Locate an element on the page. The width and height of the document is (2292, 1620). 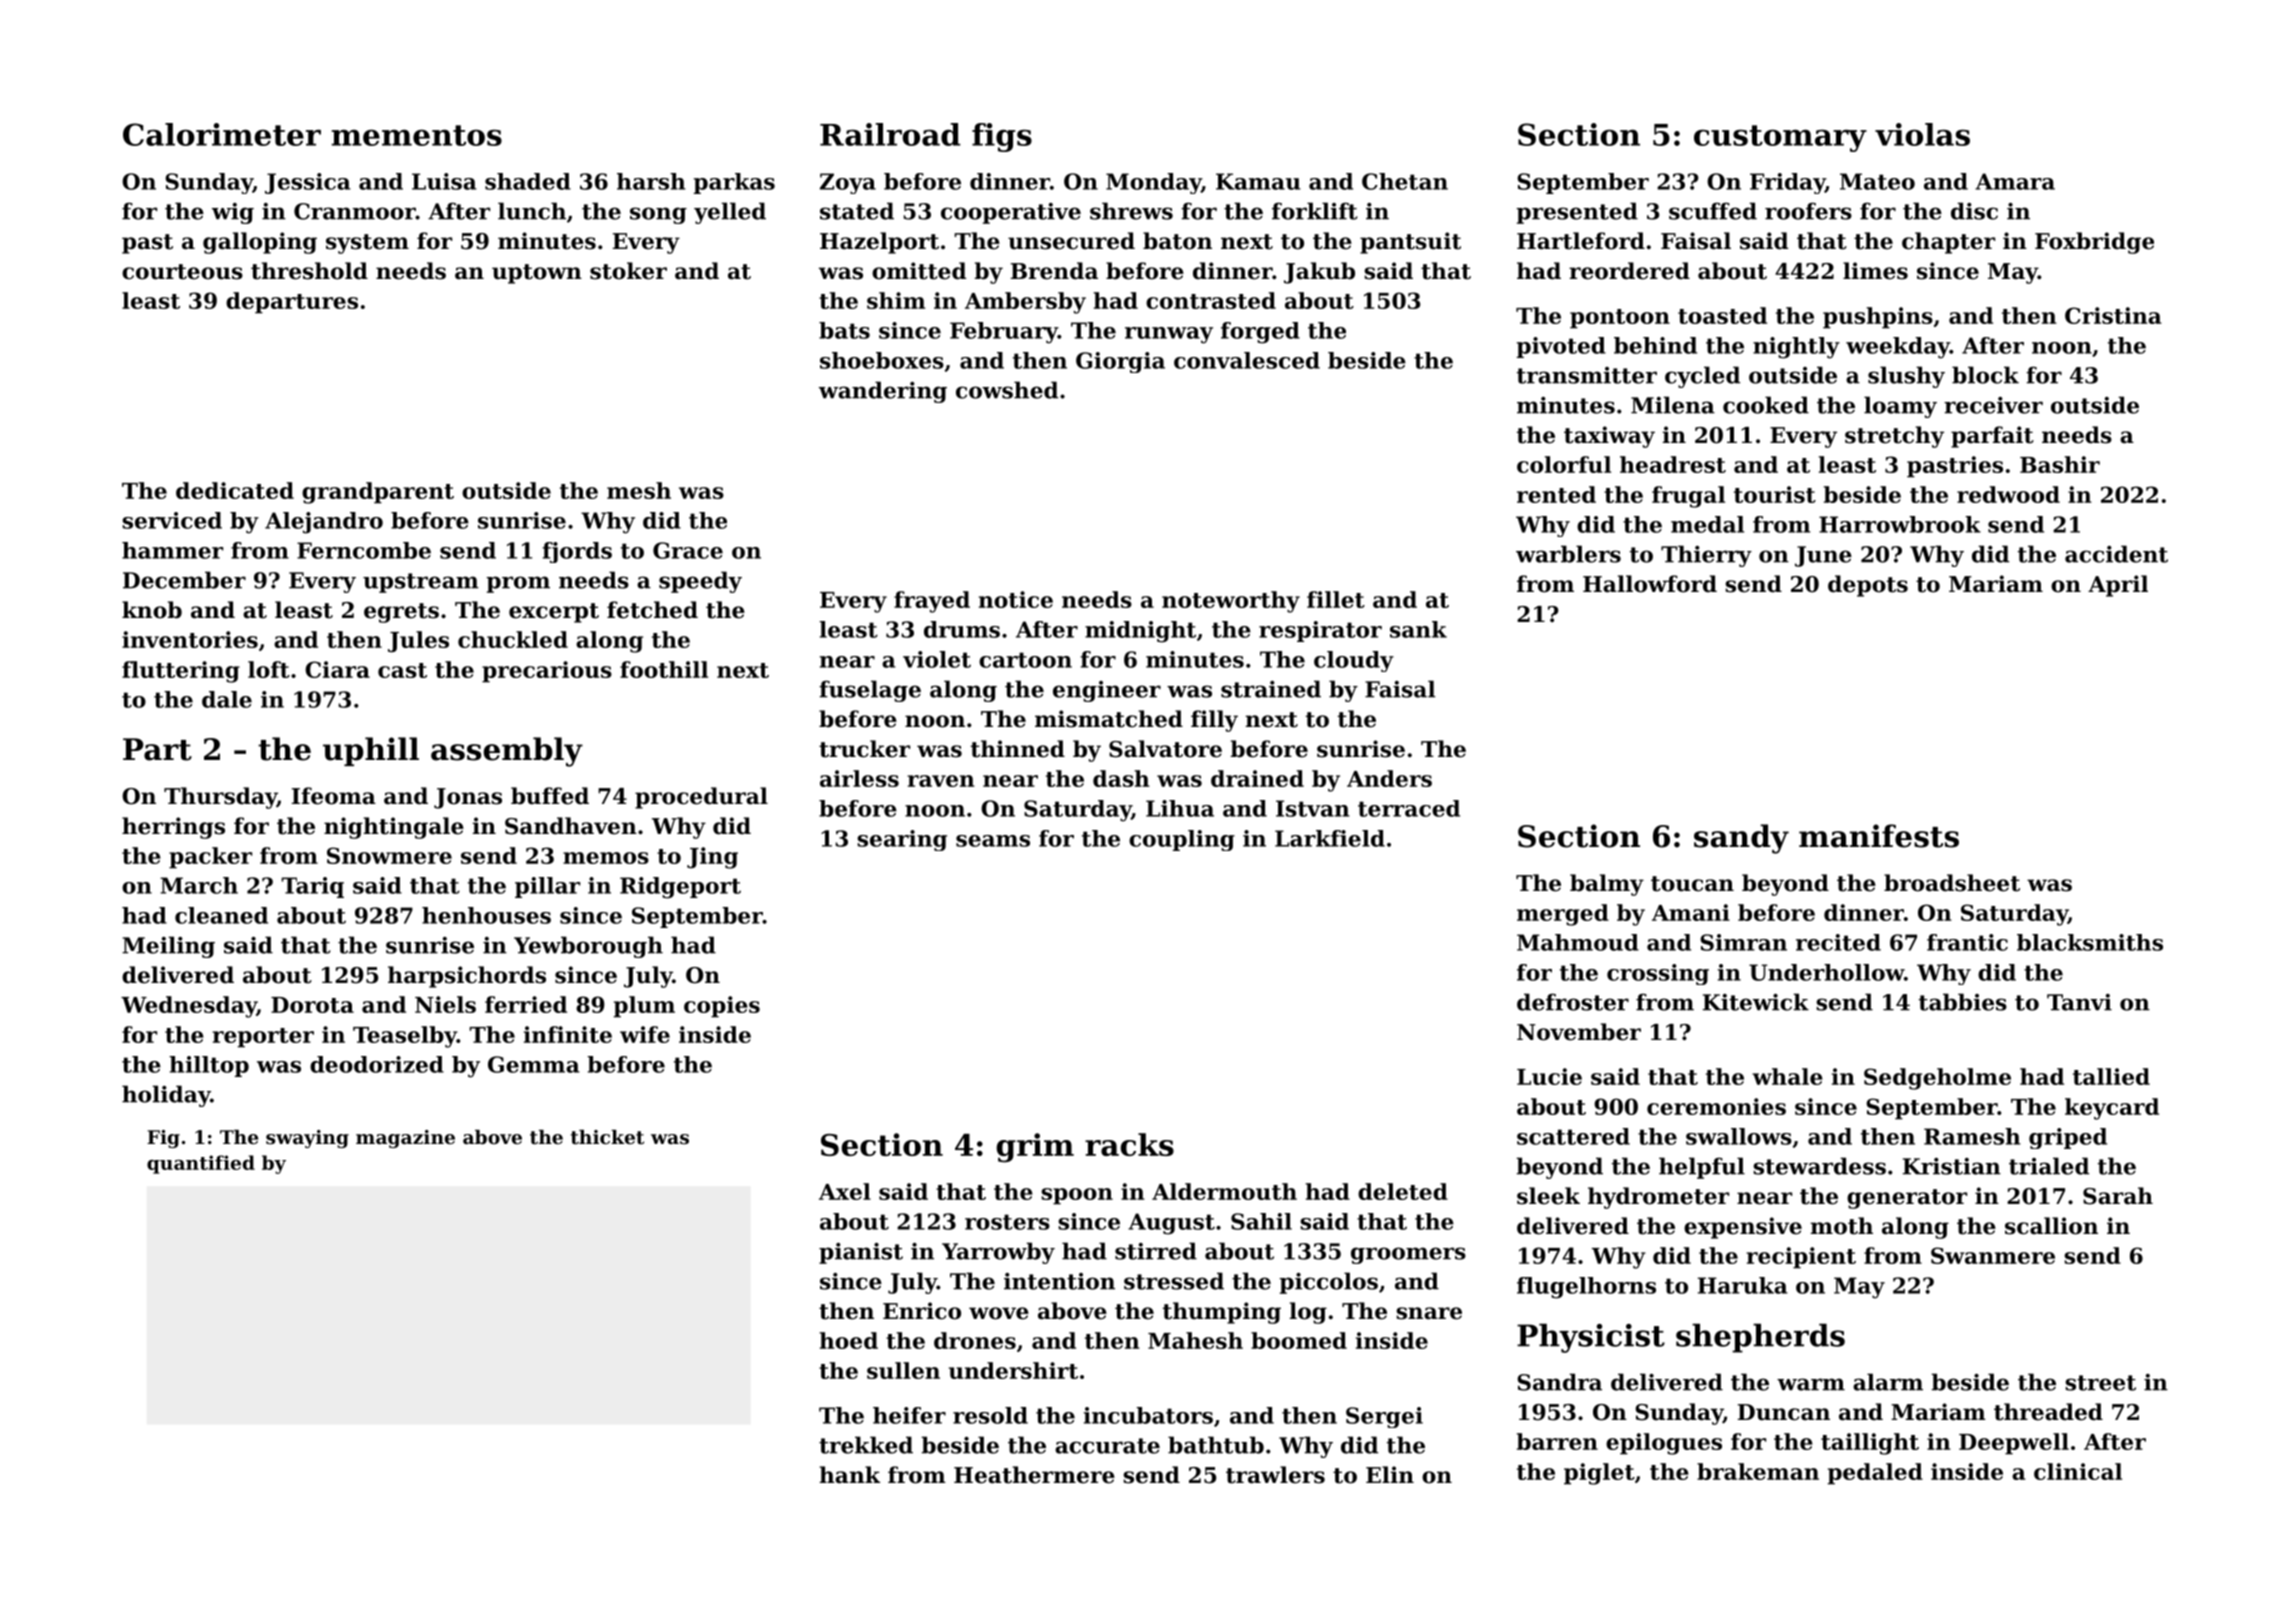
whale is located at coordinates (1787, 1076).
